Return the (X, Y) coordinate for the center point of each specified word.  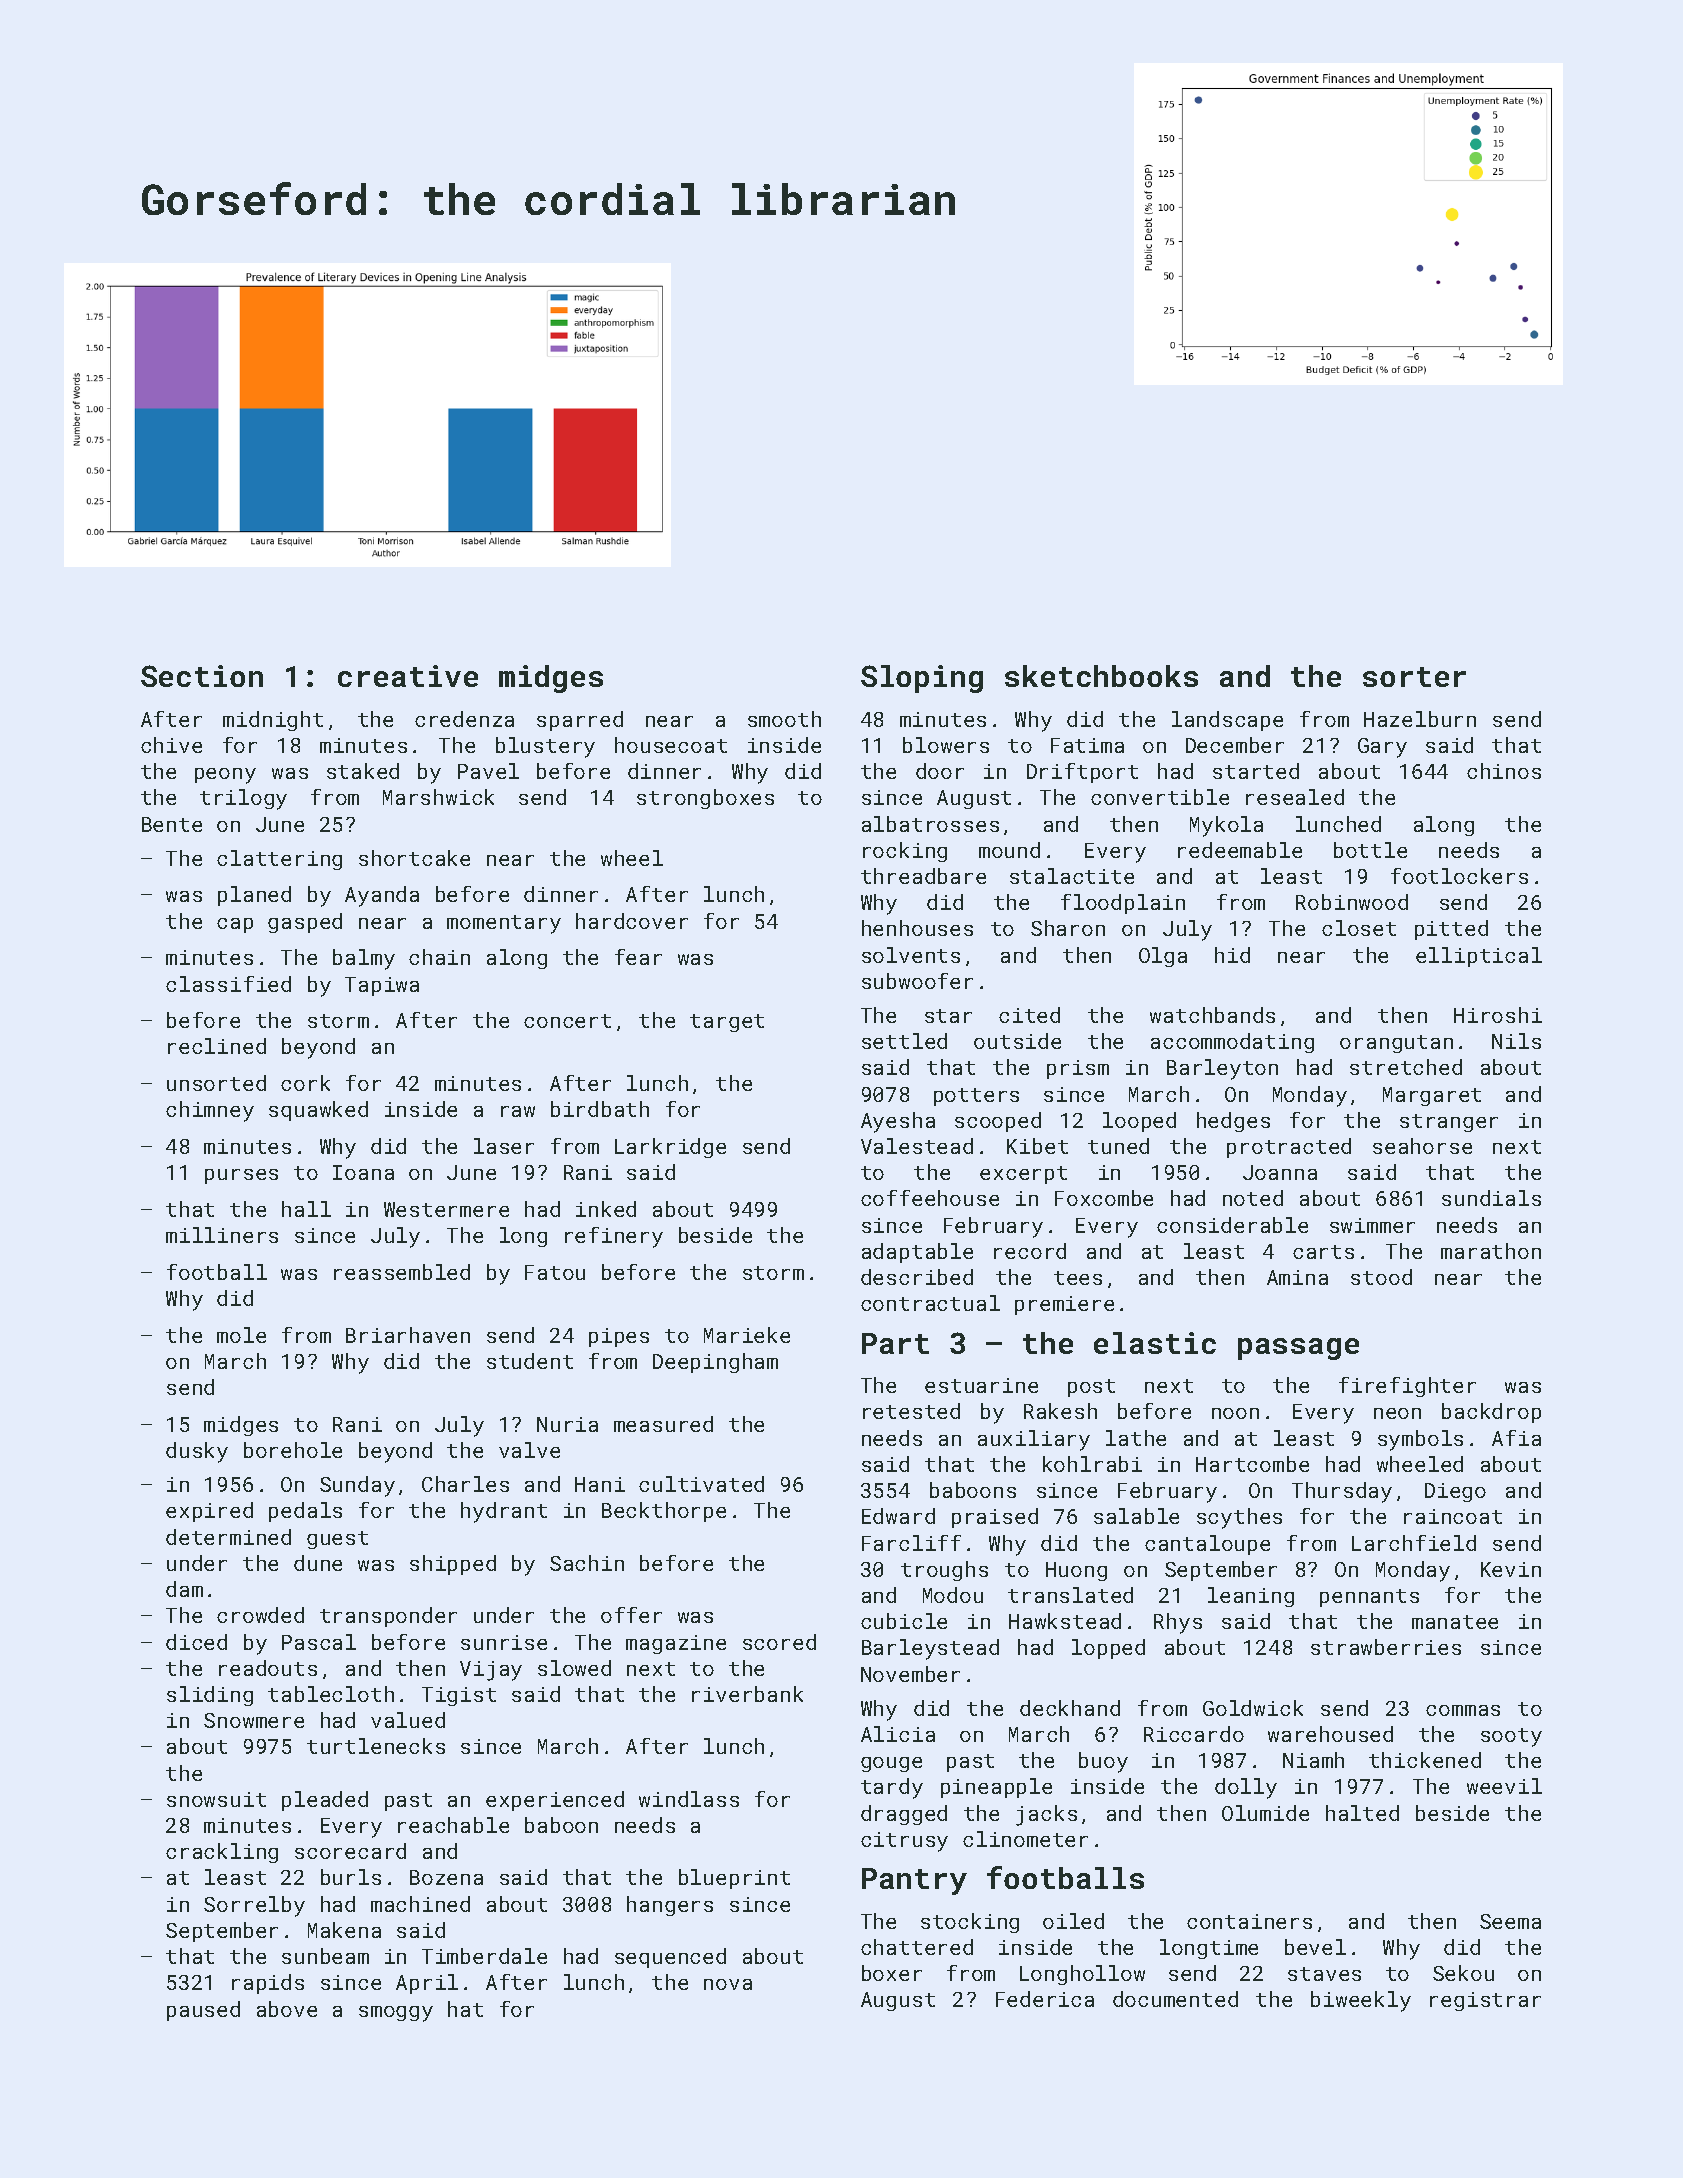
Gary (1382, 748)
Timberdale (484, 1956)
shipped (453, 1565)
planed (254, 896)
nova (728, 1984)
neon (1397, 1413)
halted (1362, 1813)
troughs (944, 1571)
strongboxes (705, 799)
